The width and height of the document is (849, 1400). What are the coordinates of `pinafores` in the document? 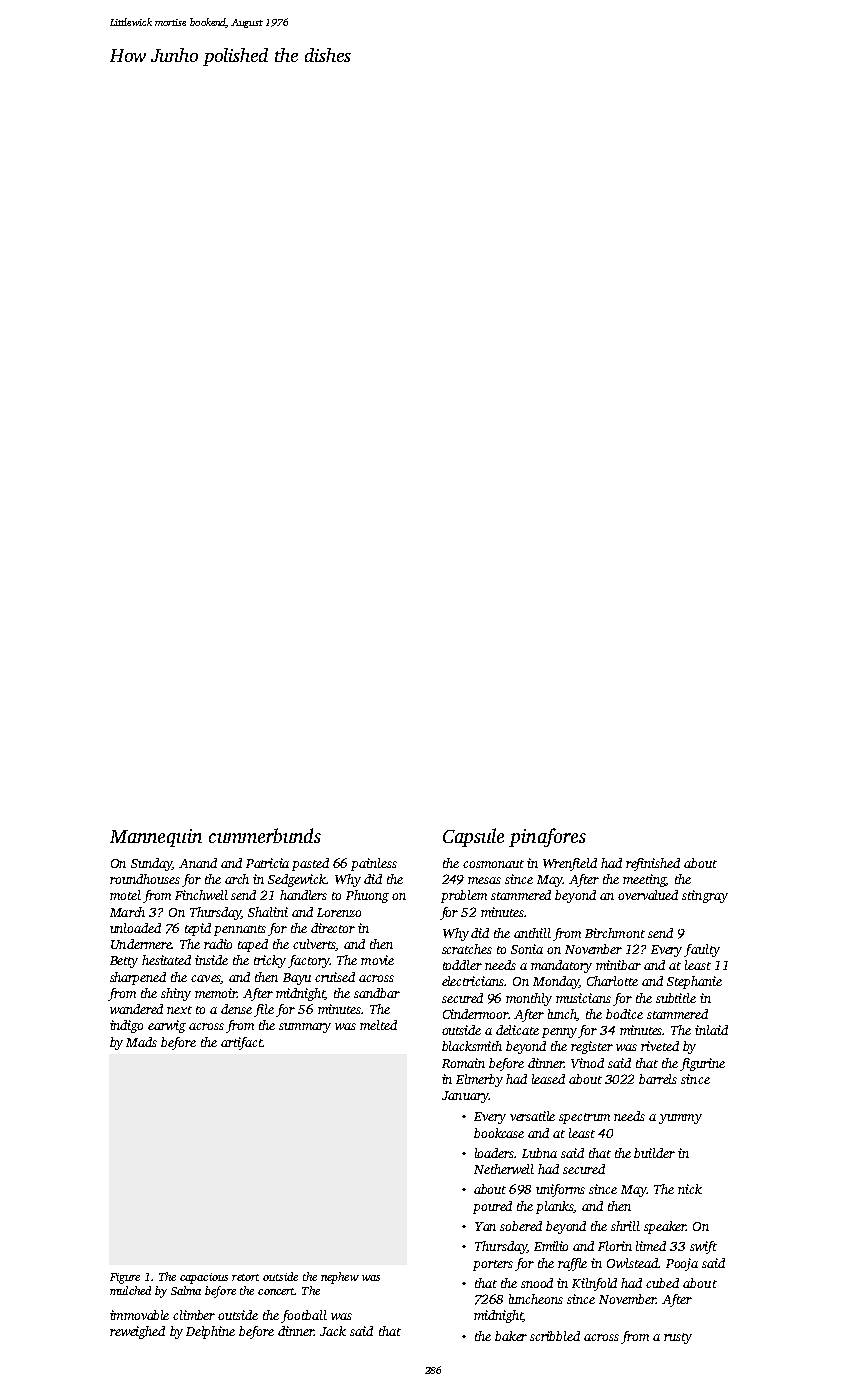 It's located at (547, 837).
